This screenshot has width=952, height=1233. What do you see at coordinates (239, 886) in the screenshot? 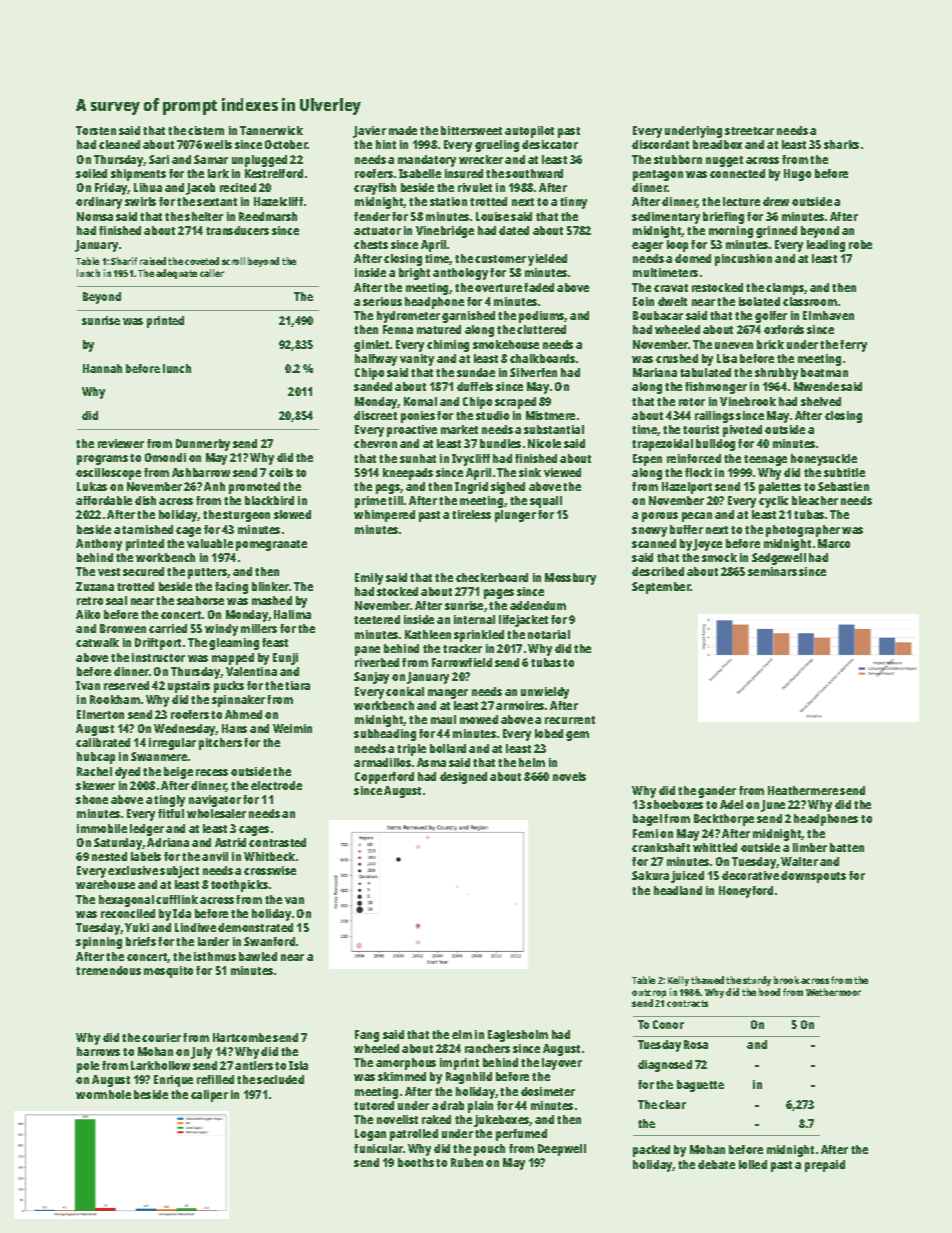
I see `toothpicks` at bounding box center [239, 886].
